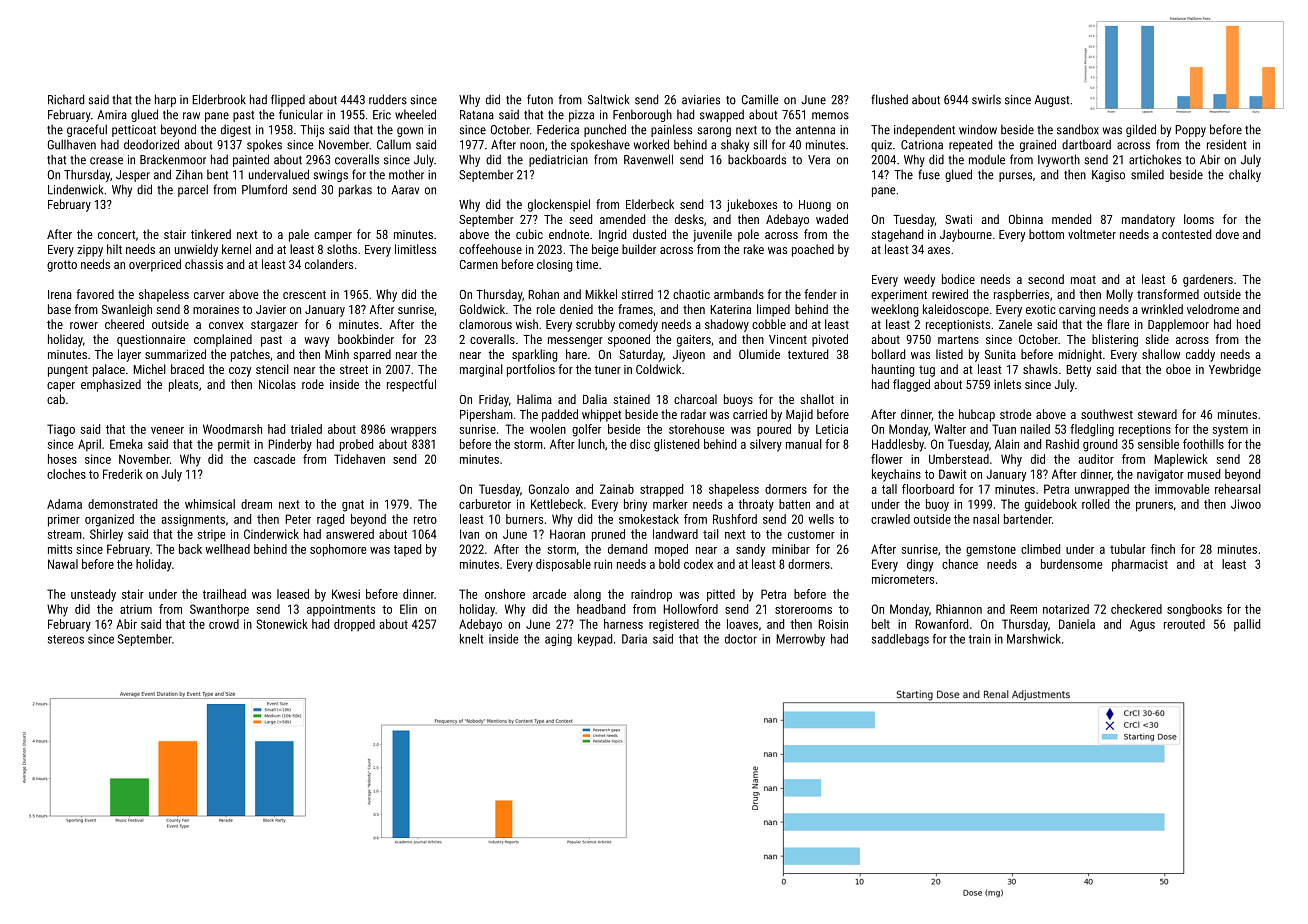  I want to click on Elderbrook, so click(219, 99).
